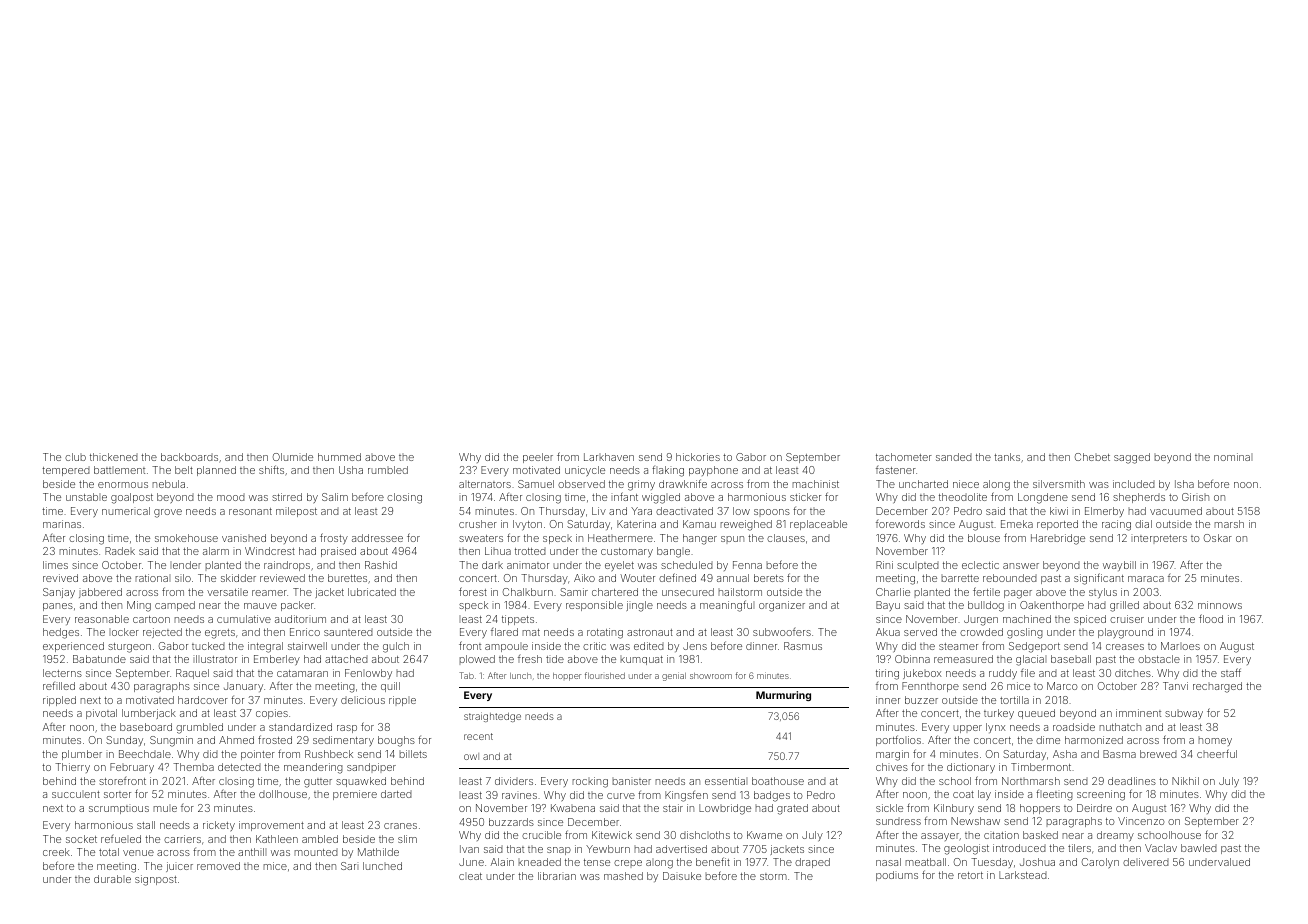 Image resolution: width=1308 pixels, height=924 pixels. Describe the element at coordinates (967, 729) in the image. I see `upper` at that location.
